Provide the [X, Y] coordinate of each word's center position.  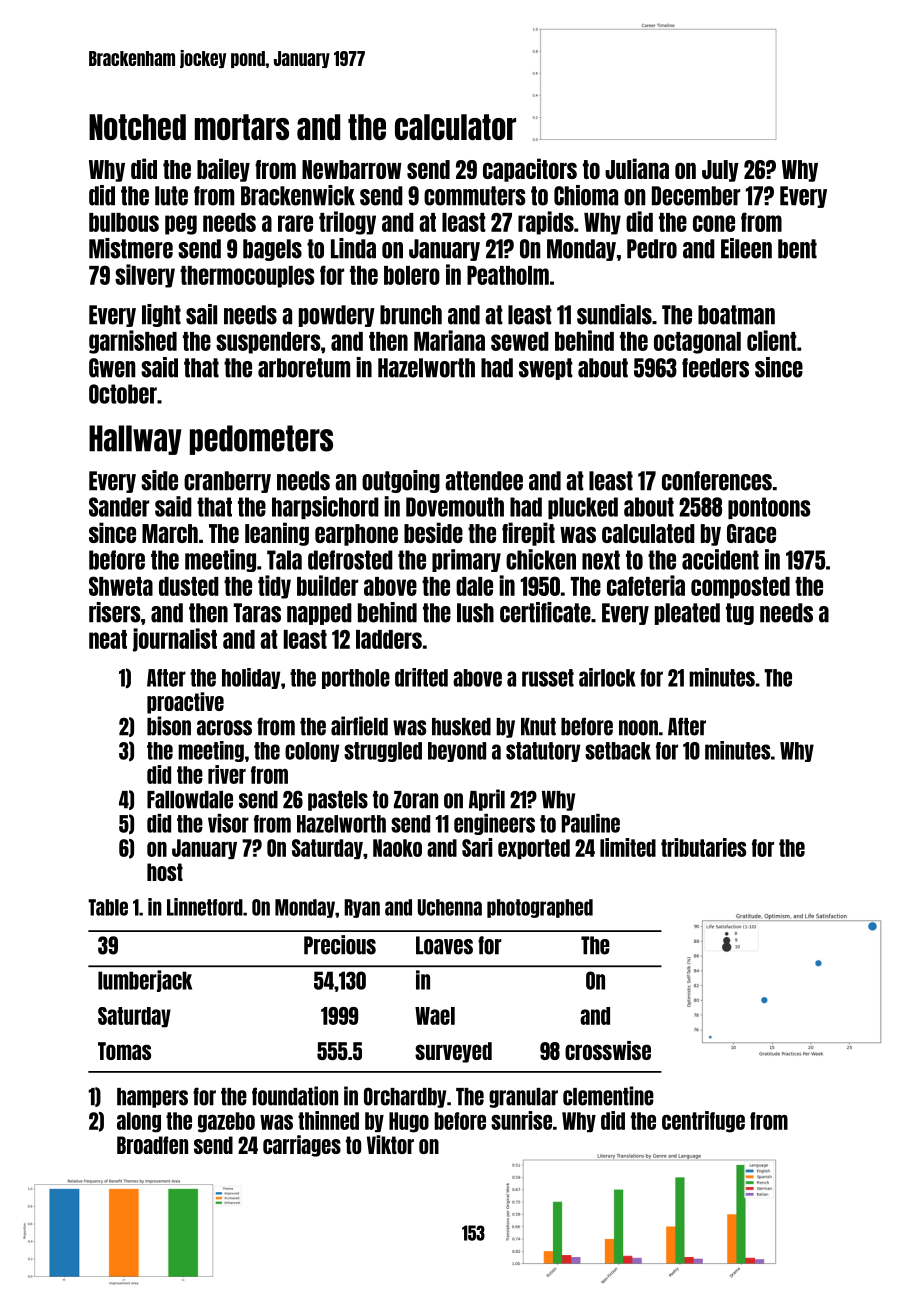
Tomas [124, 1051]
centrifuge [703, 1122]
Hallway [135, 440]
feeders [715, 368]
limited [628, 847]
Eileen [746, 248]
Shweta [121, 586]
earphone [356, 535]
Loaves [444, 945]
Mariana [449, 340]
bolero [412, 275]
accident [720, 559]
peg [181, 225]
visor [228, 823]
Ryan [362, 908]
